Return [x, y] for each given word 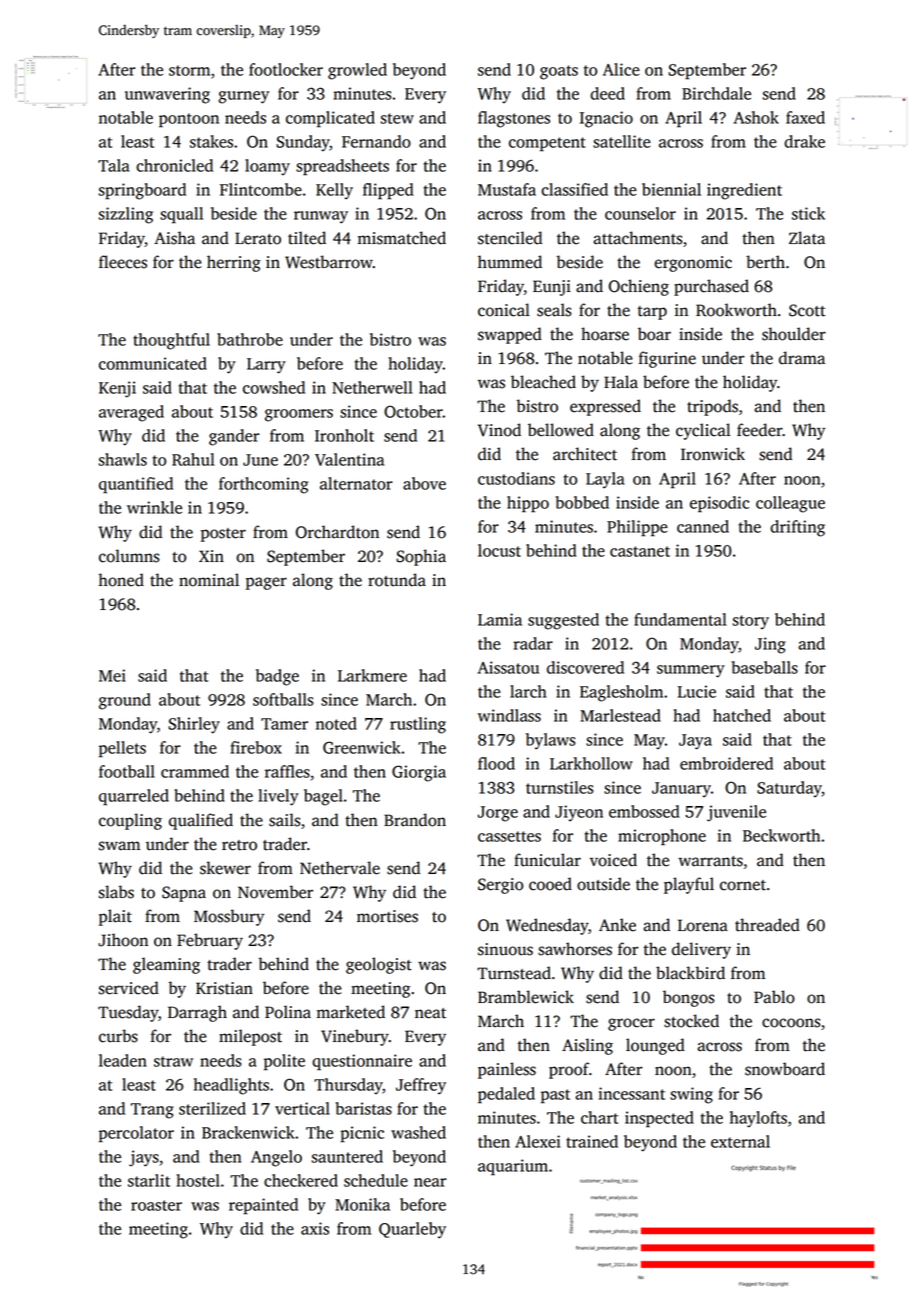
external [740, 1141]
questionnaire [362, 1062]
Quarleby [412, 1230]
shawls [123, 459]
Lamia [500, 619]
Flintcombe [261, 189]
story [751, 622]
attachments [638, 238]
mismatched [402, 238]
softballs [283, 699]
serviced [129, 988]
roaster [156, 1205]
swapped [510, 335]
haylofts [758, 1119]
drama [802, 358]
